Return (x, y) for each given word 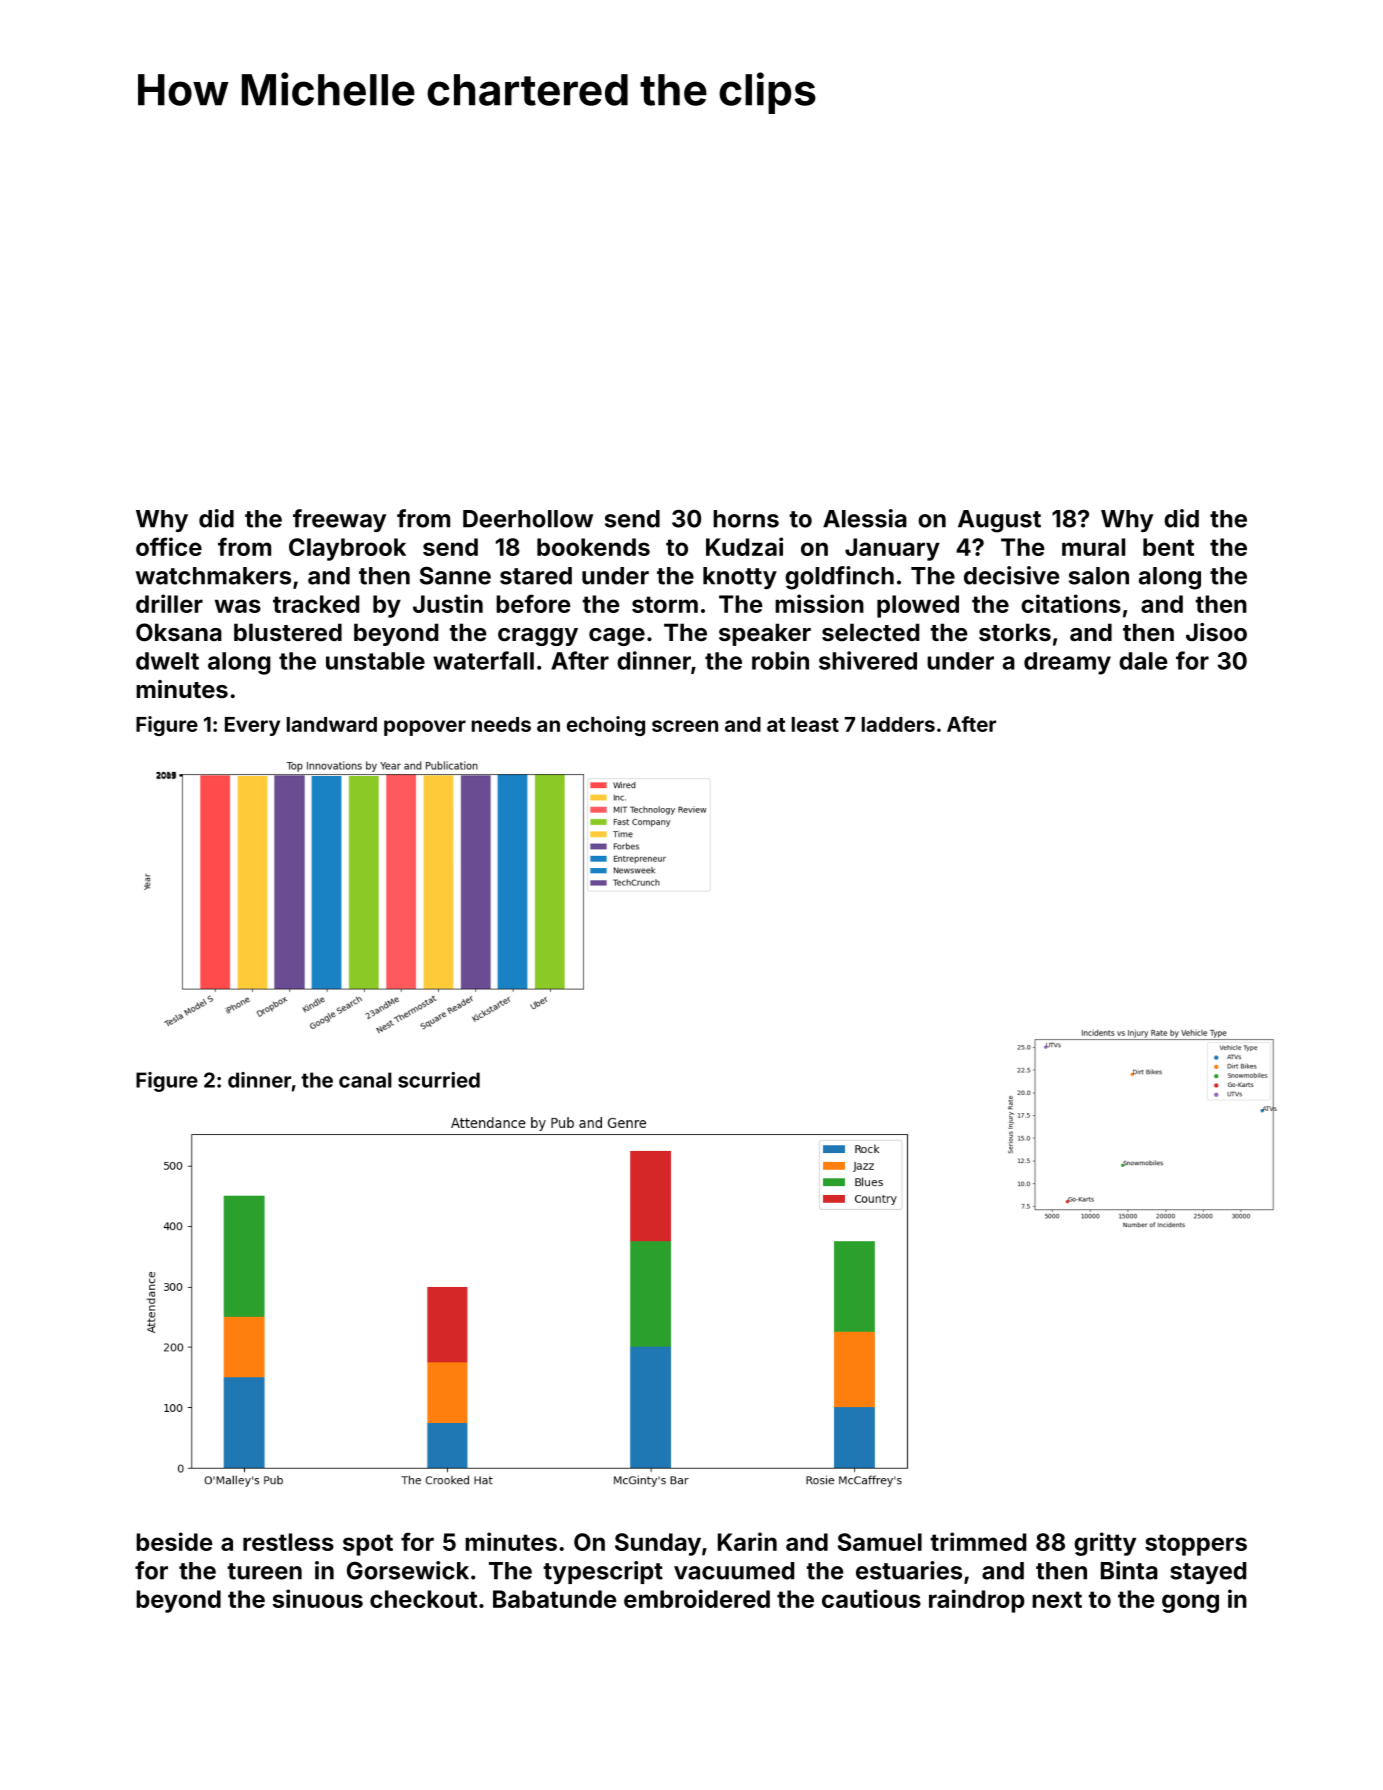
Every (252, 726)
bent (1168, 547)
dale (1143, 661)
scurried (439, 1080)
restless (288, 1542)
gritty (1105, 1544)
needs (501, 724)
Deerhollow (528, 519)
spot (368, 1545)
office (169, 546)
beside (174, 1541)
